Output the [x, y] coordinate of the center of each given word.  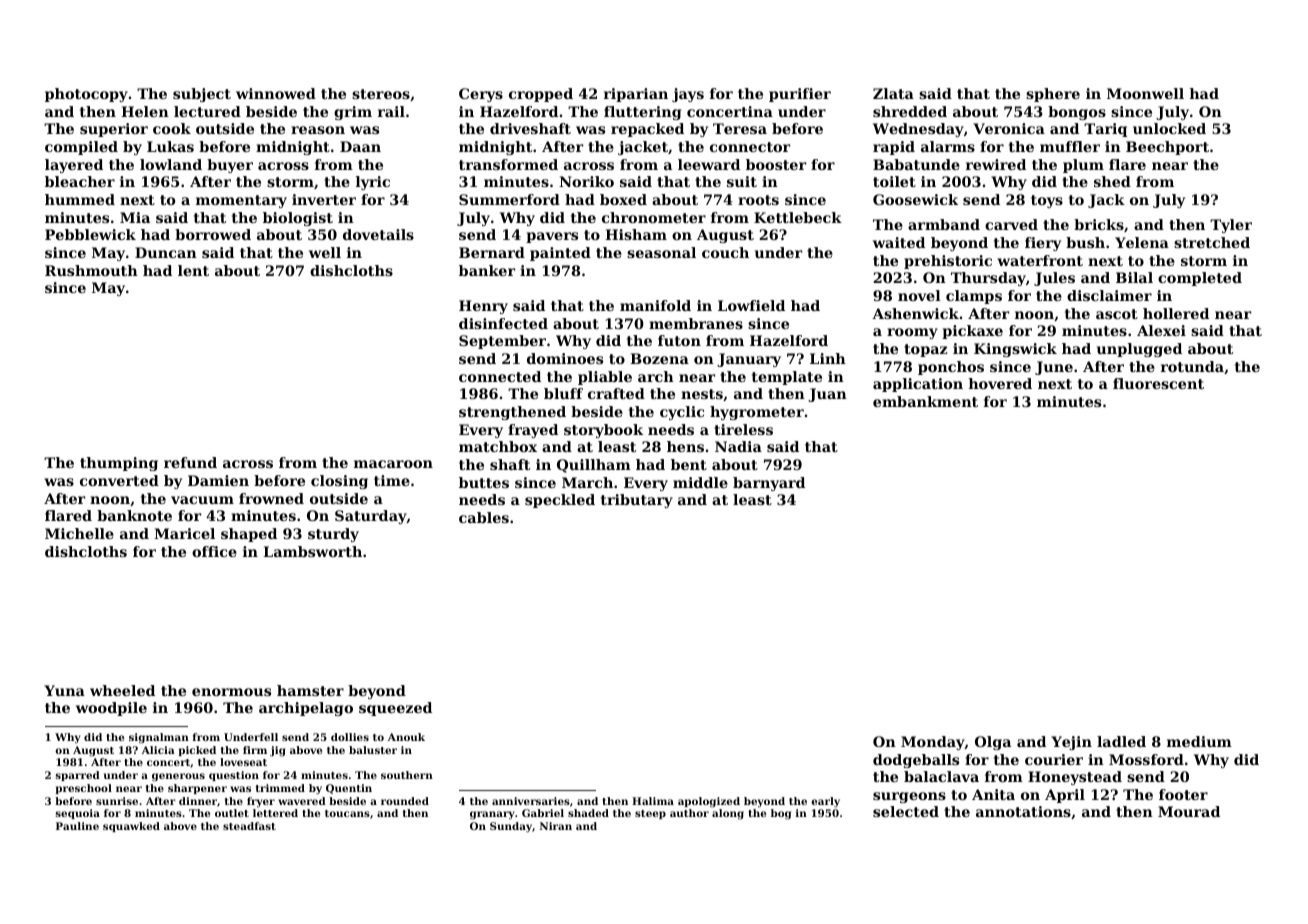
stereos [381, 94]
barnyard [769, 484]
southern [407, 775]
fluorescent [1158, 383]
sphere [1053, 95]
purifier [800, 95]
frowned [271, 498]
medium [1199, 741]
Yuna [64, 690]
